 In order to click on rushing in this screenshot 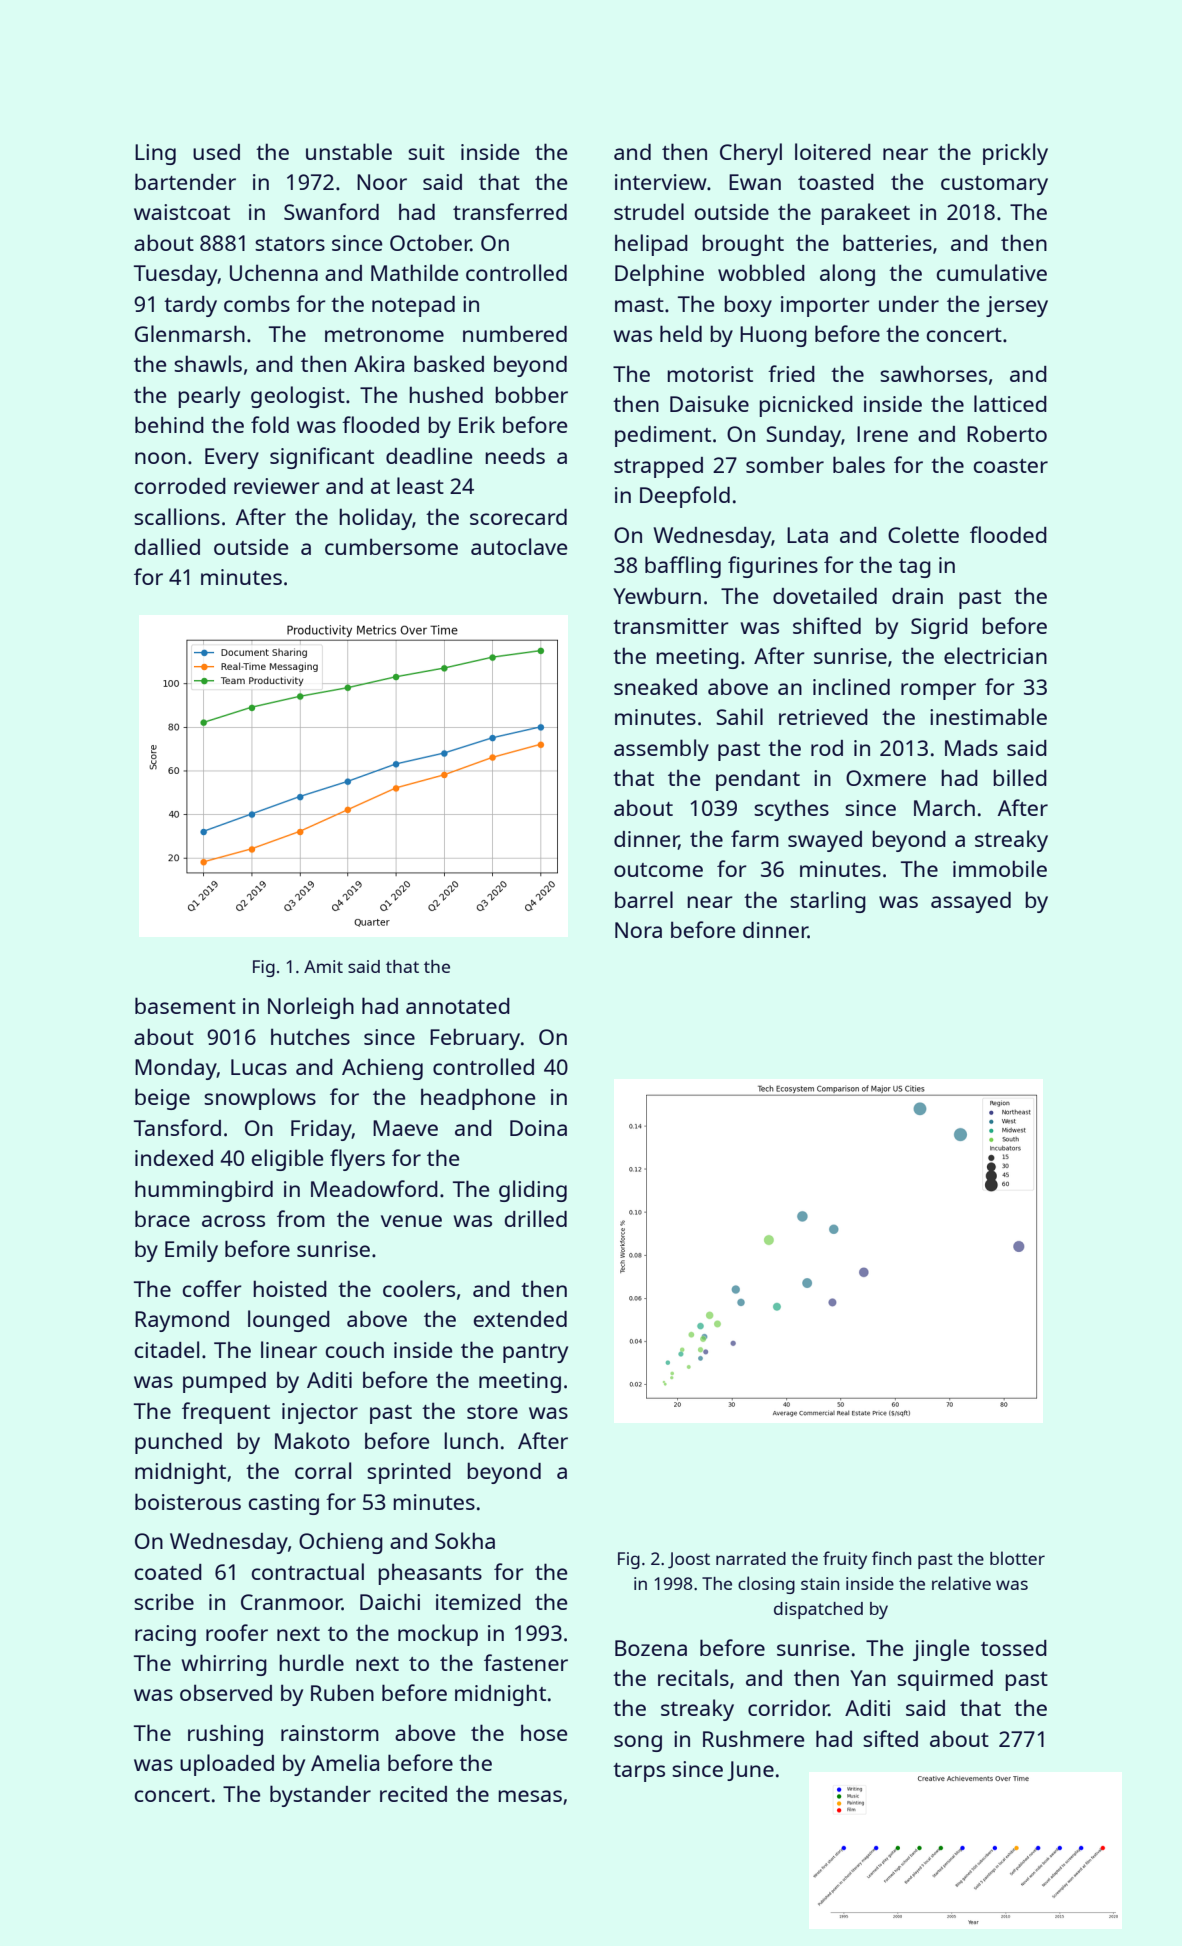, I will do `click(225, 1735)`.
